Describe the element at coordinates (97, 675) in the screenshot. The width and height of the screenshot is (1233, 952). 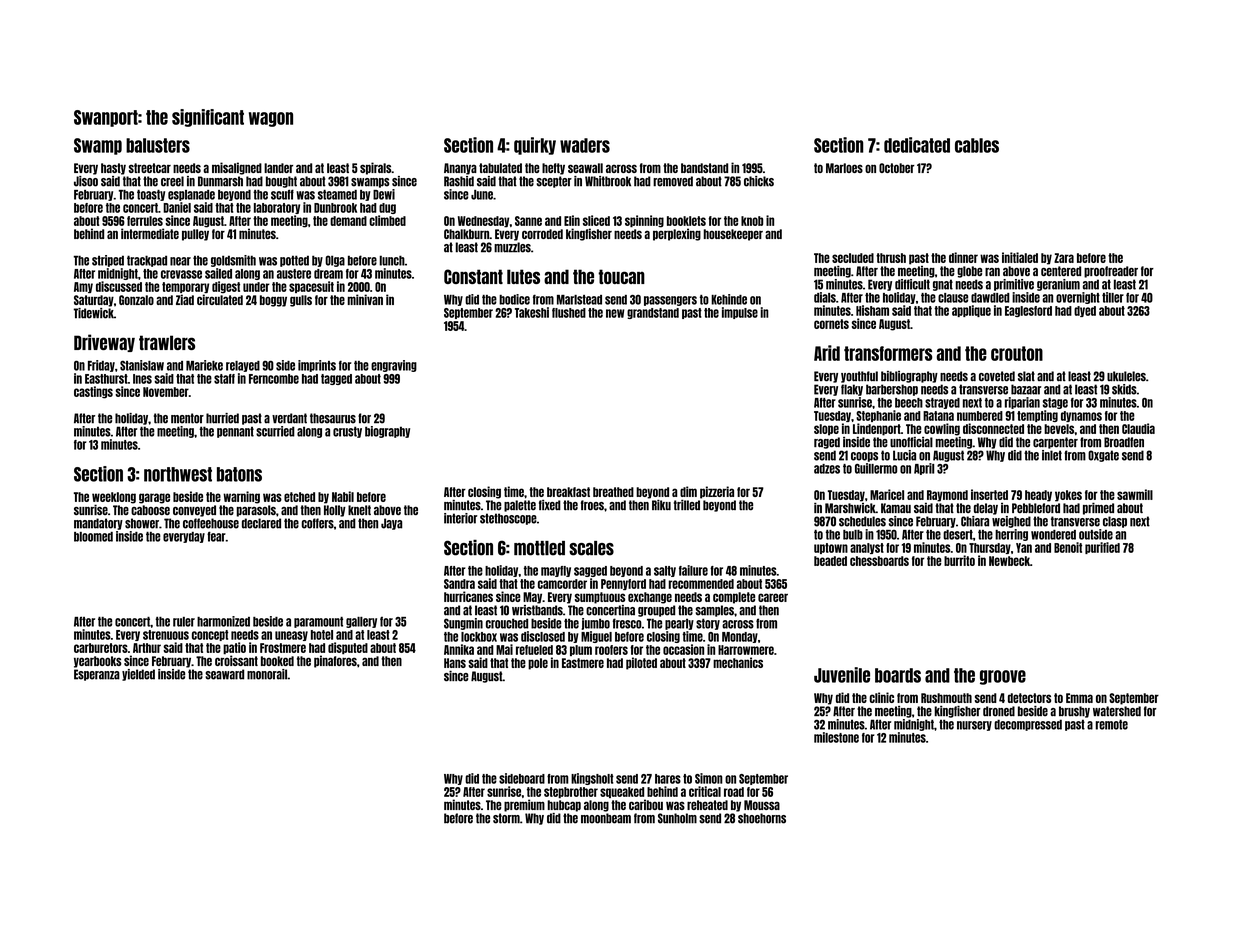
I see `Esperanza` at that location.
